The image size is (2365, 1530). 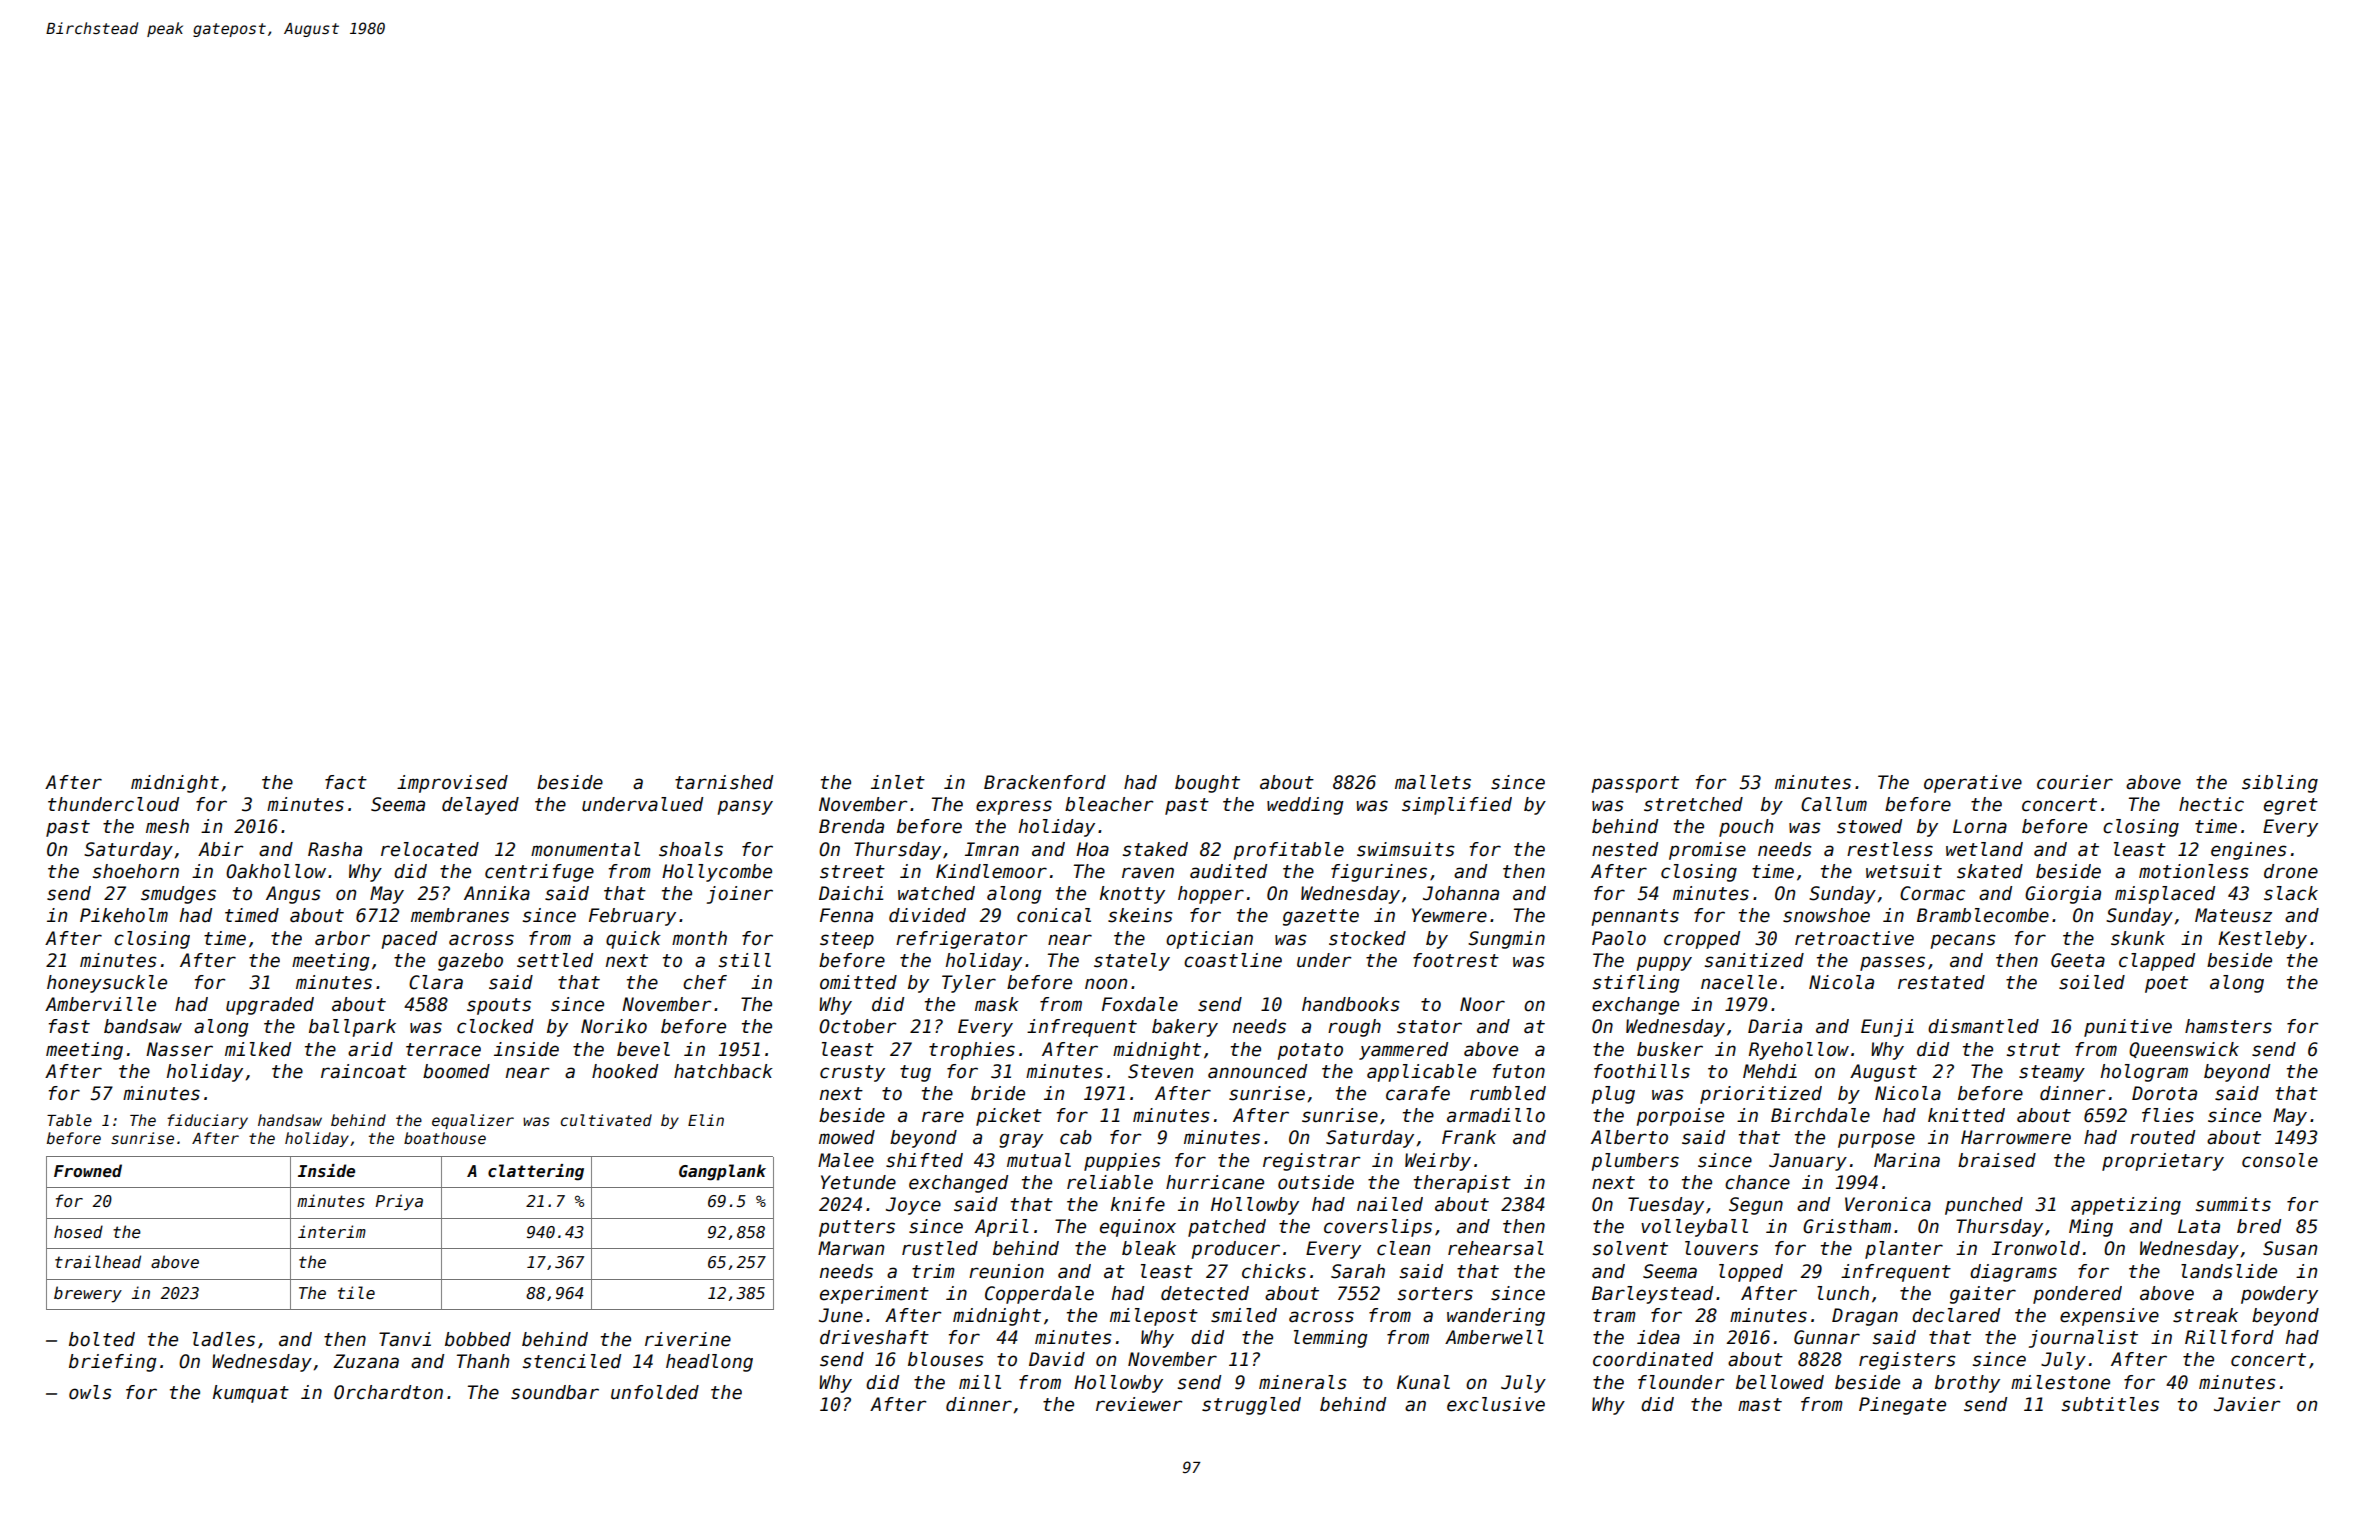 I want to click on Pinegate, so click(x=1902, y=1406).
